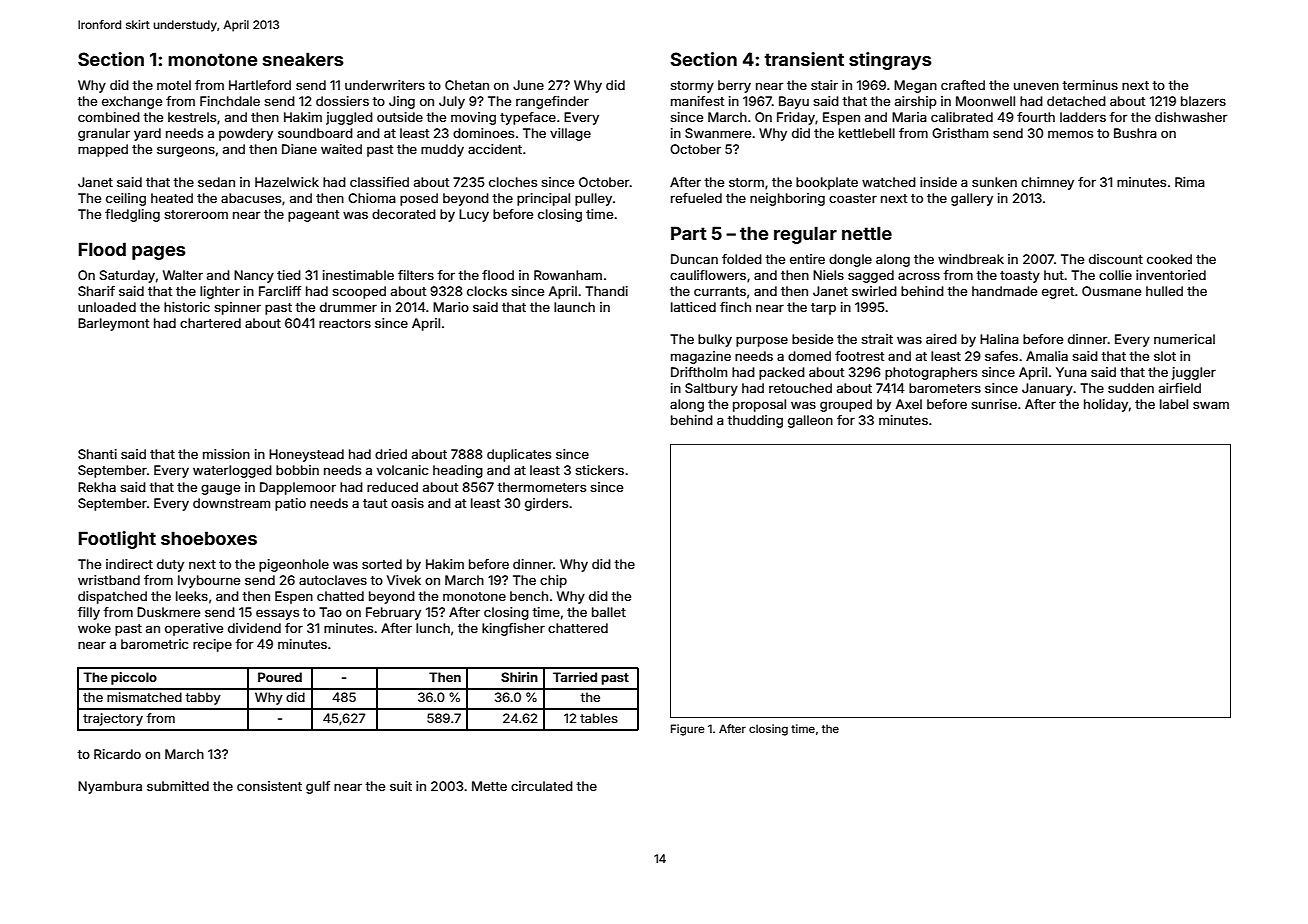 The height and width of the screenshot is (924, 1308). Describe the element at coordinates (303, 59) in the screenshot. I see `sneakers` at that location.
